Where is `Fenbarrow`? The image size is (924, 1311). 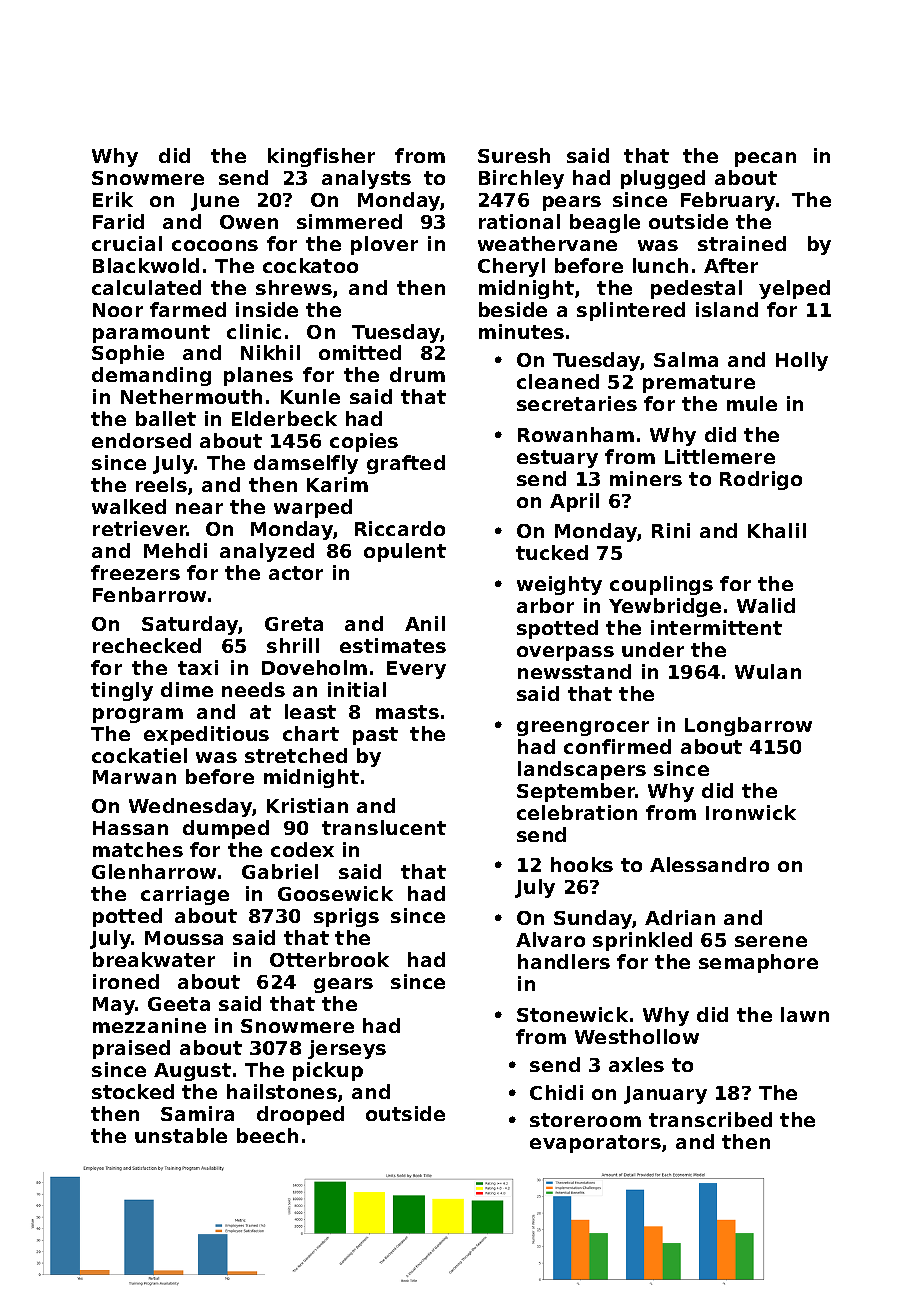
Fenbarrow is located at coordinates (149, 594).
